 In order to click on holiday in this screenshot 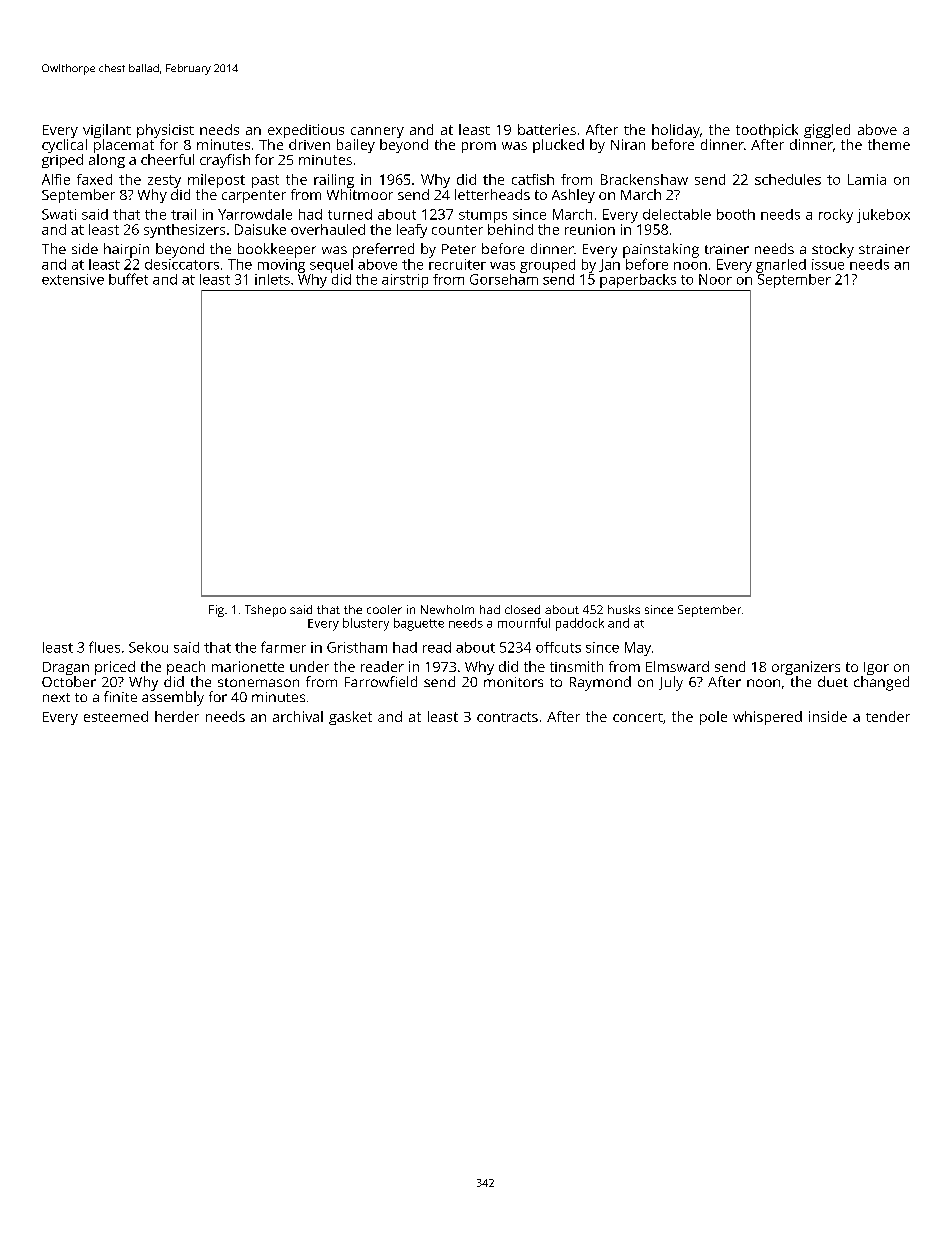, I will do `click(676, 131)`.
